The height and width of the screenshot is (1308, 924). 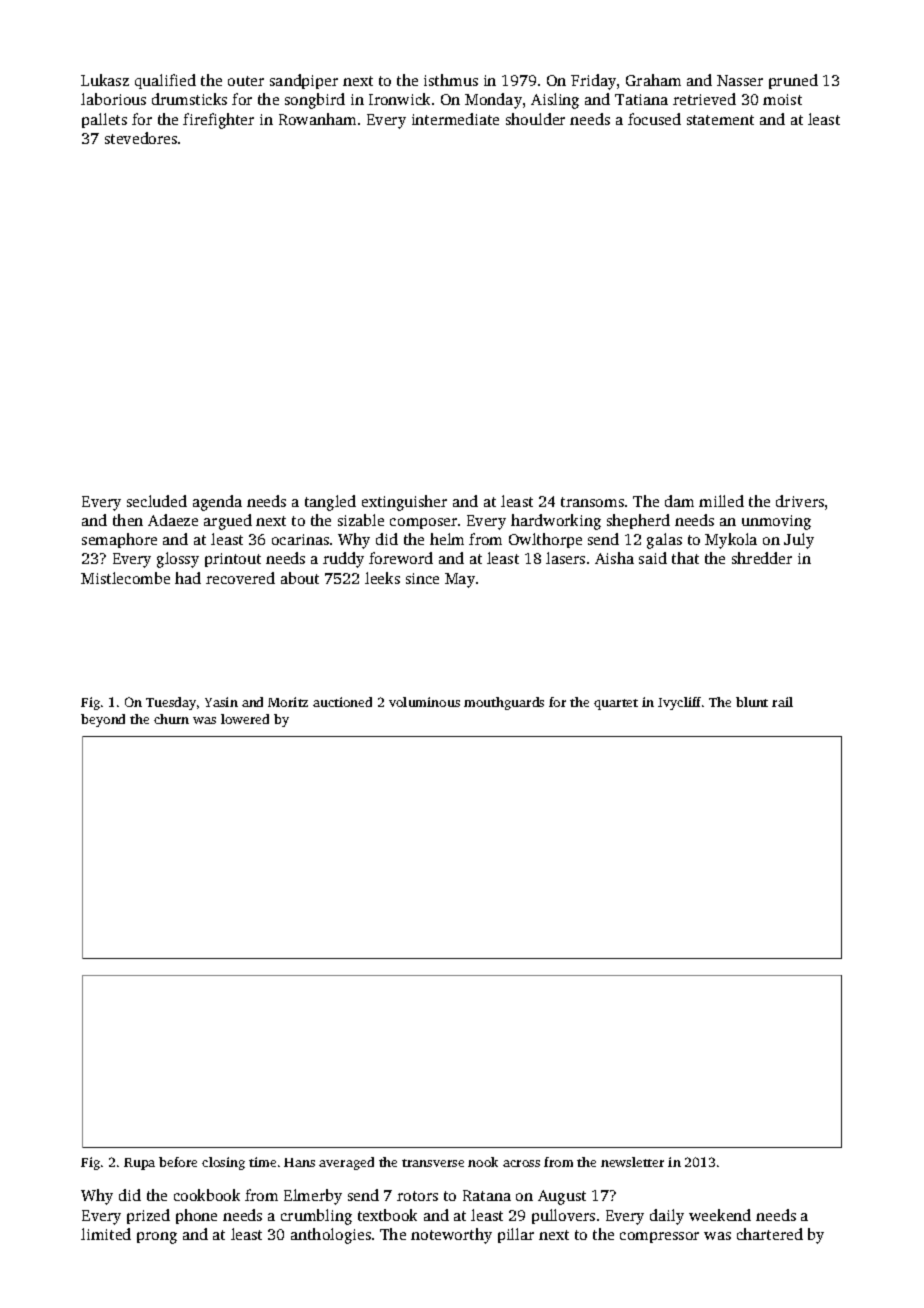 I want to click on Owlthorpe, so click(x=545, y=540).
